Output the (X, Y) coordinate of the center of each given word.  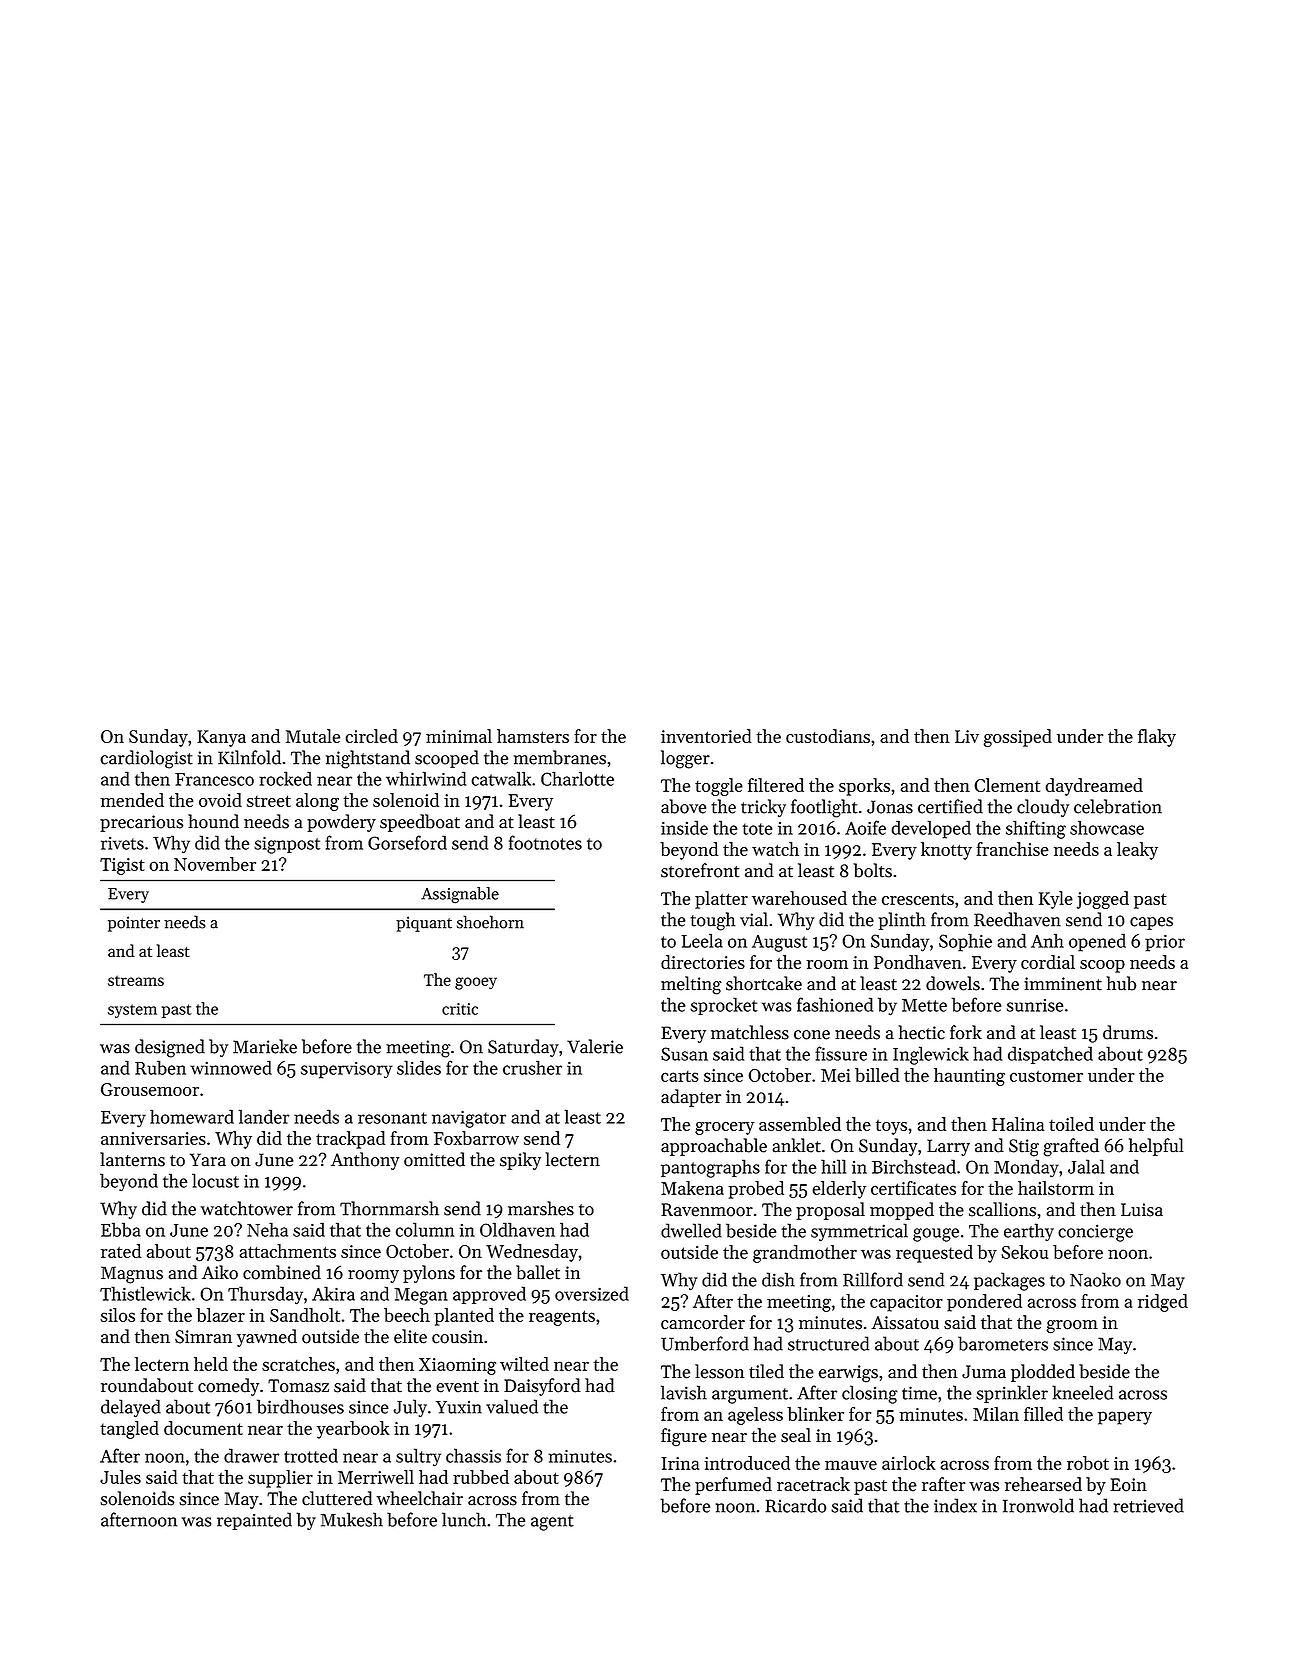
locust (215, 1180)
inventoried (706, 736)
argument (750, 1396)
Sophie (965, 942)
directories (703, 962)
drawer (252, 1455)
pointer (134, 924)
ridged (1163, 1303)
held (211, 1364)
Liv (967, 736)
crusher (532, 1067)
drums (1128, 1032)
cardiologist (146, 759)
